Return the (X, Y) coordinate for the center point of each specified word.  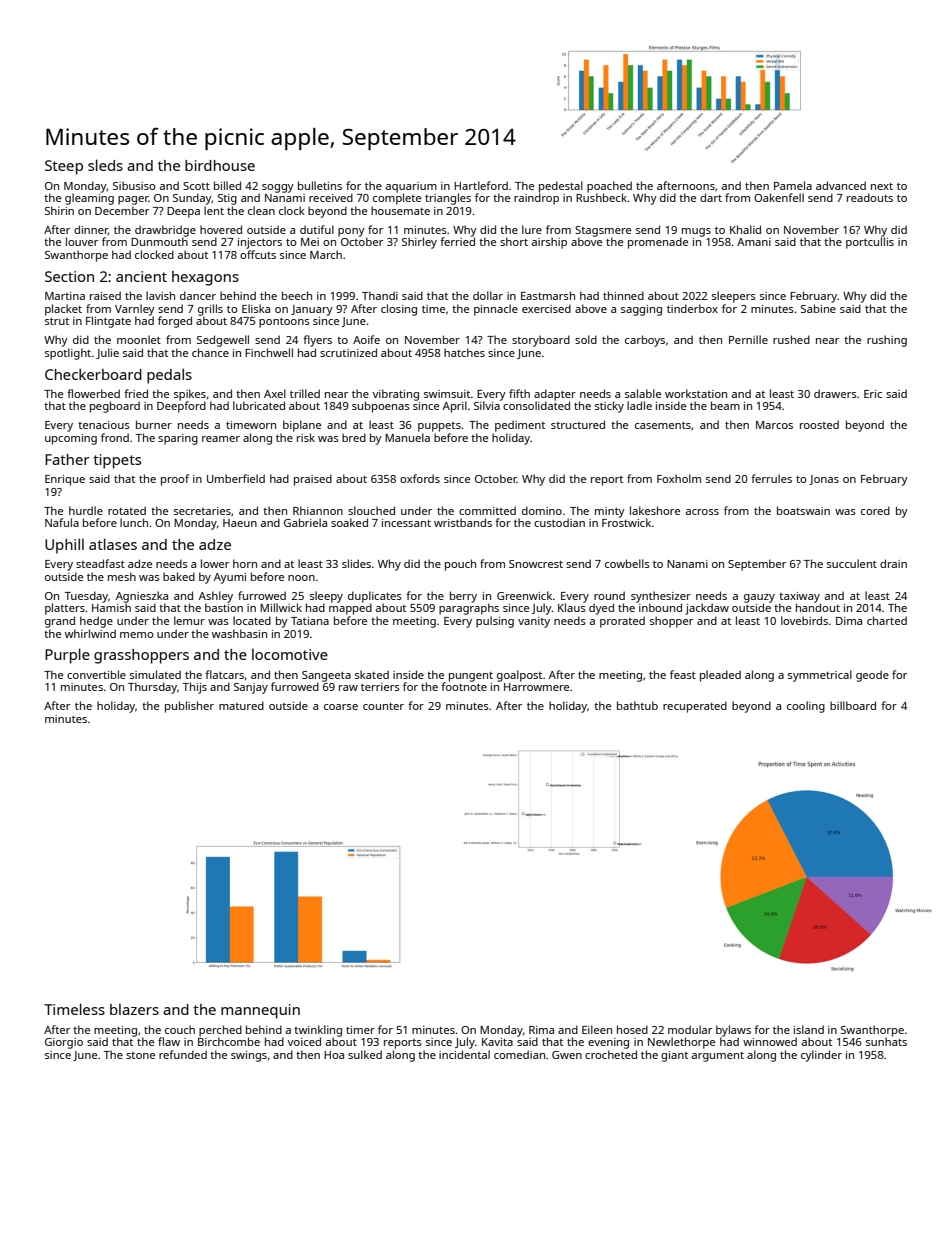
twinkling (318, 1031)
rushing (887, 341)
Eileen (597, 1029)
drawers (835, 393)
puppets (439, 427)
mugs (696, 232)
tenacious (104, 425)
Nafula (62, 522)
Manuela (407, 437)
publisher (189, 707)
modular (690, 1029)
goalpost (519, 676)
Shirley (419, 243)
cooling (806, 707)
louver (82, 241)
